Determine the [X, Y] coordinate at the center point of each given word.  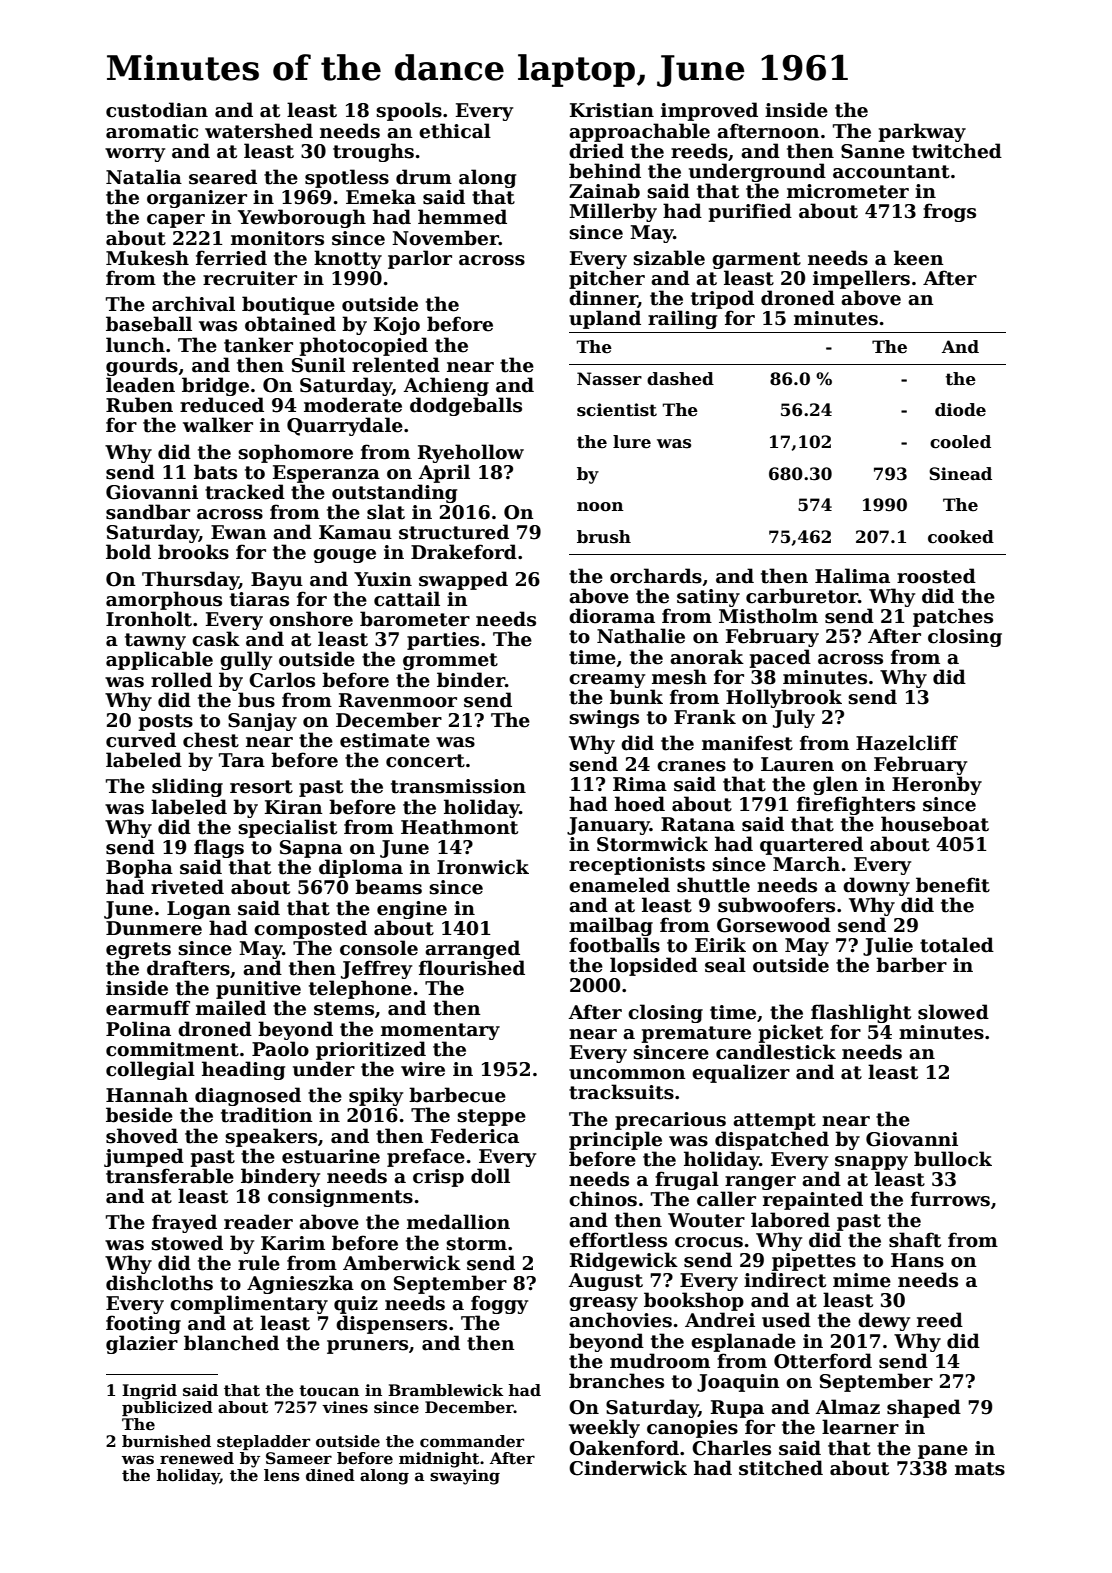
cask [216, 639]
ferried [231, 258]
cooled [960, 442]
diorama [612, 616]
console [379, 948]
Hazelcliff [907, 743]
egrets [138, 950]
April [444, 473]
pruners [367, 1347]
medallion [458, 1222]
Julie [888, 946]
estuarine [331, 1156]
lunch [135, 345]
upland [605, 319]
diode [960, 410]
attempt [774, 1121]
